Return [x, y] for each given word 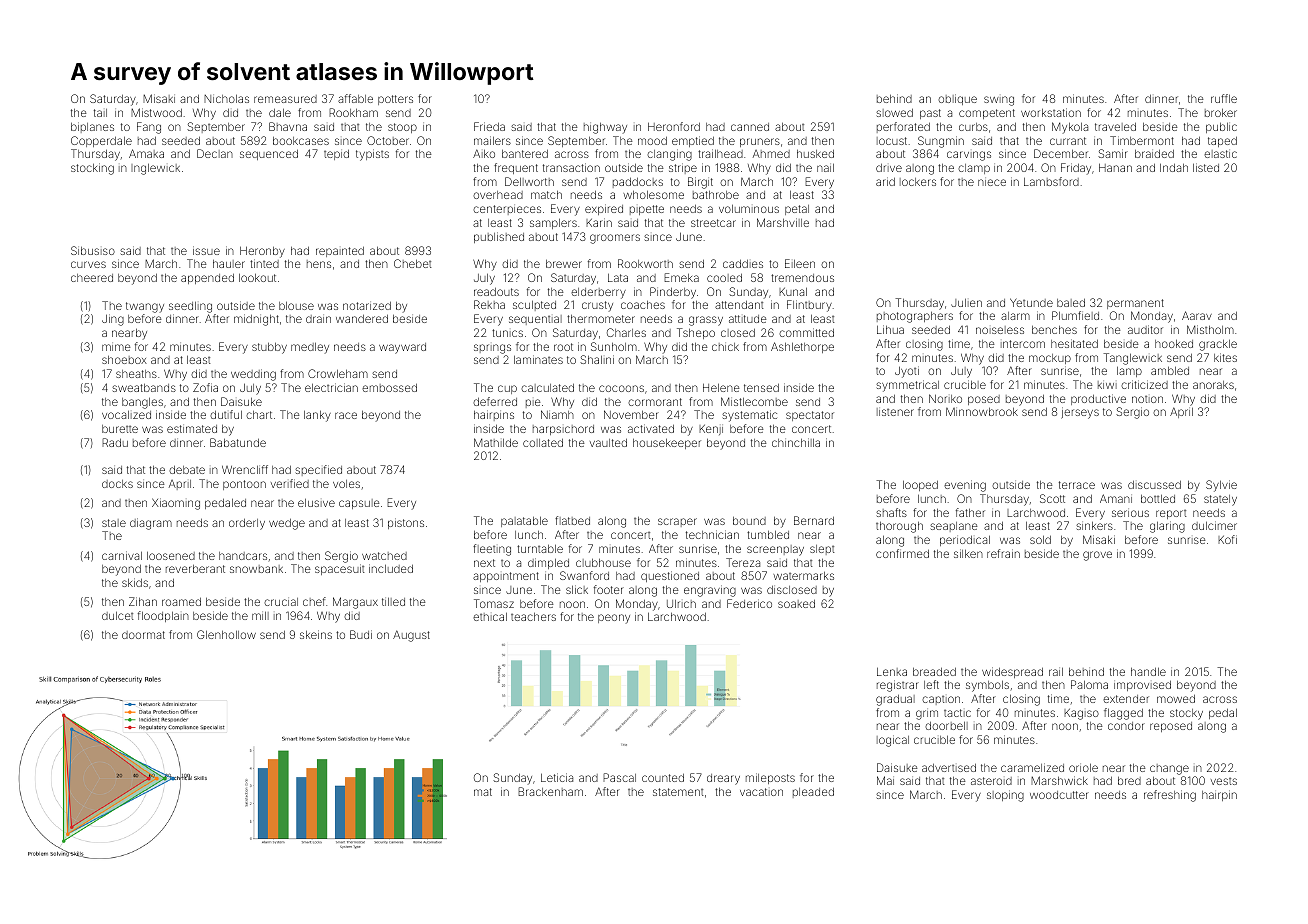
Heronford [674, 126]
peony [614, 619]
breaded [934, 672]
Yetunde [1031, 302]
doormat [143, 635]
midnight [256, 320]
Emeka [681, 277]
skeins [316, 634]
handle [1148, 672]
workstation [1051, 112]
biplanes [92, 127]
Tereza [743, 562]
